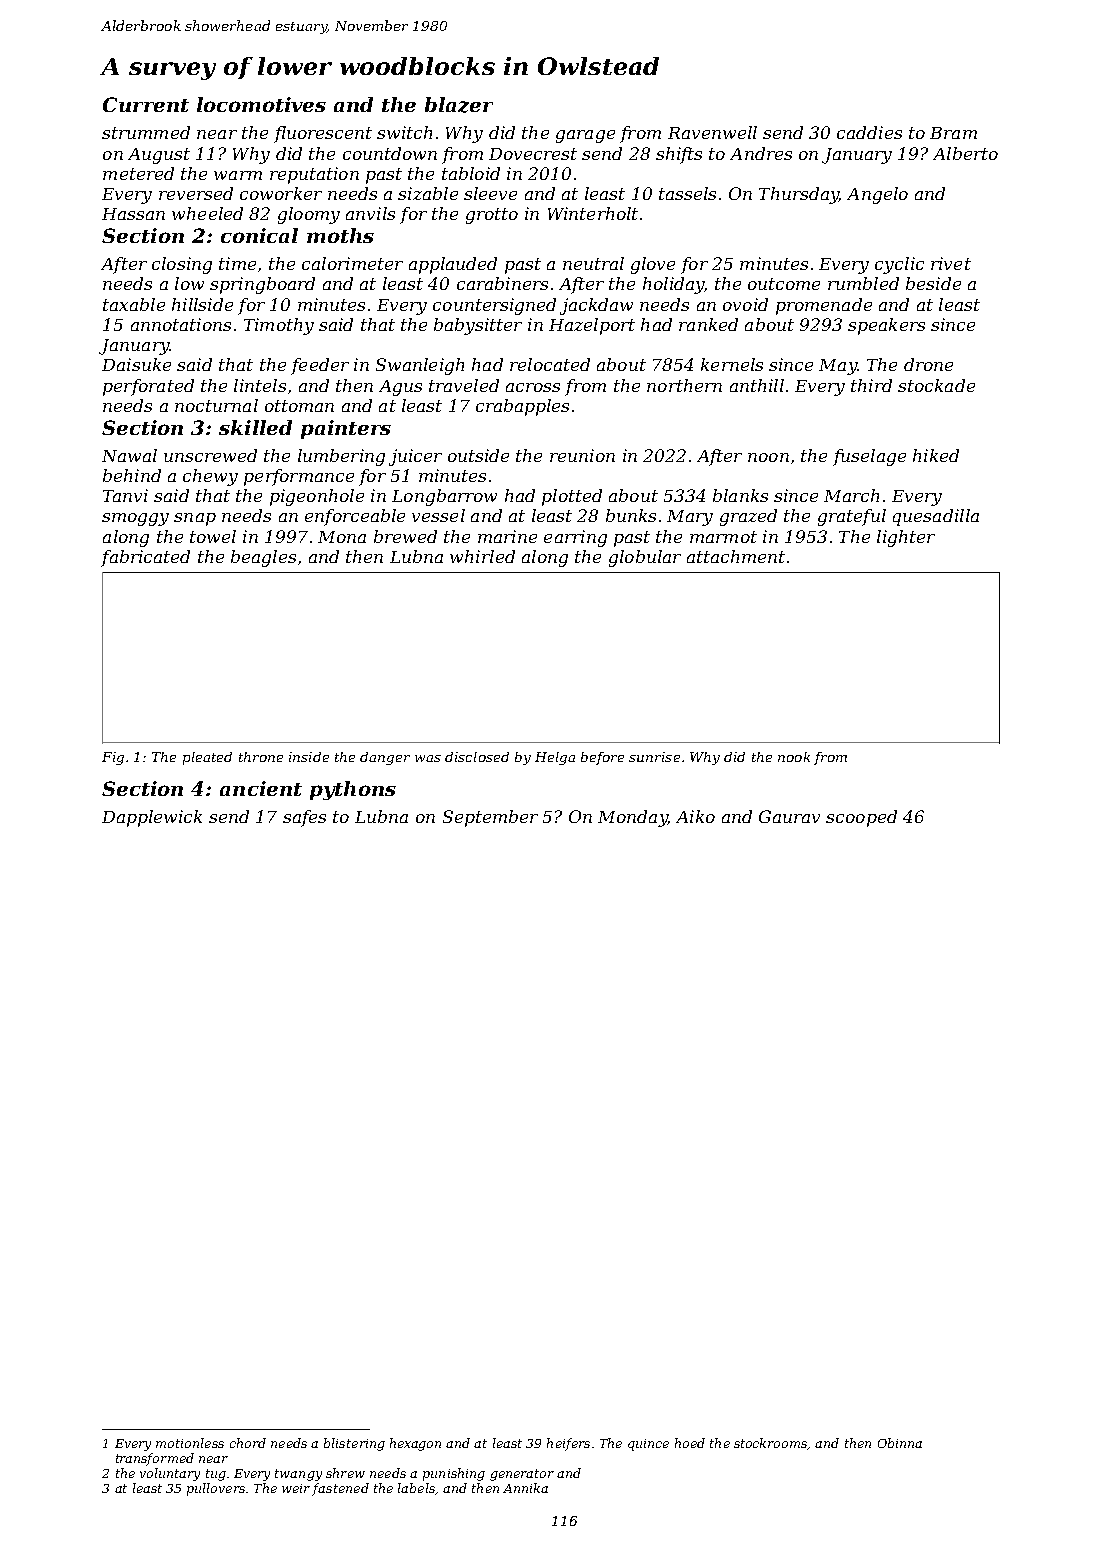 The width and height of the image is (1102, 1559). I want to click on gloomy, so click(309, 215).
